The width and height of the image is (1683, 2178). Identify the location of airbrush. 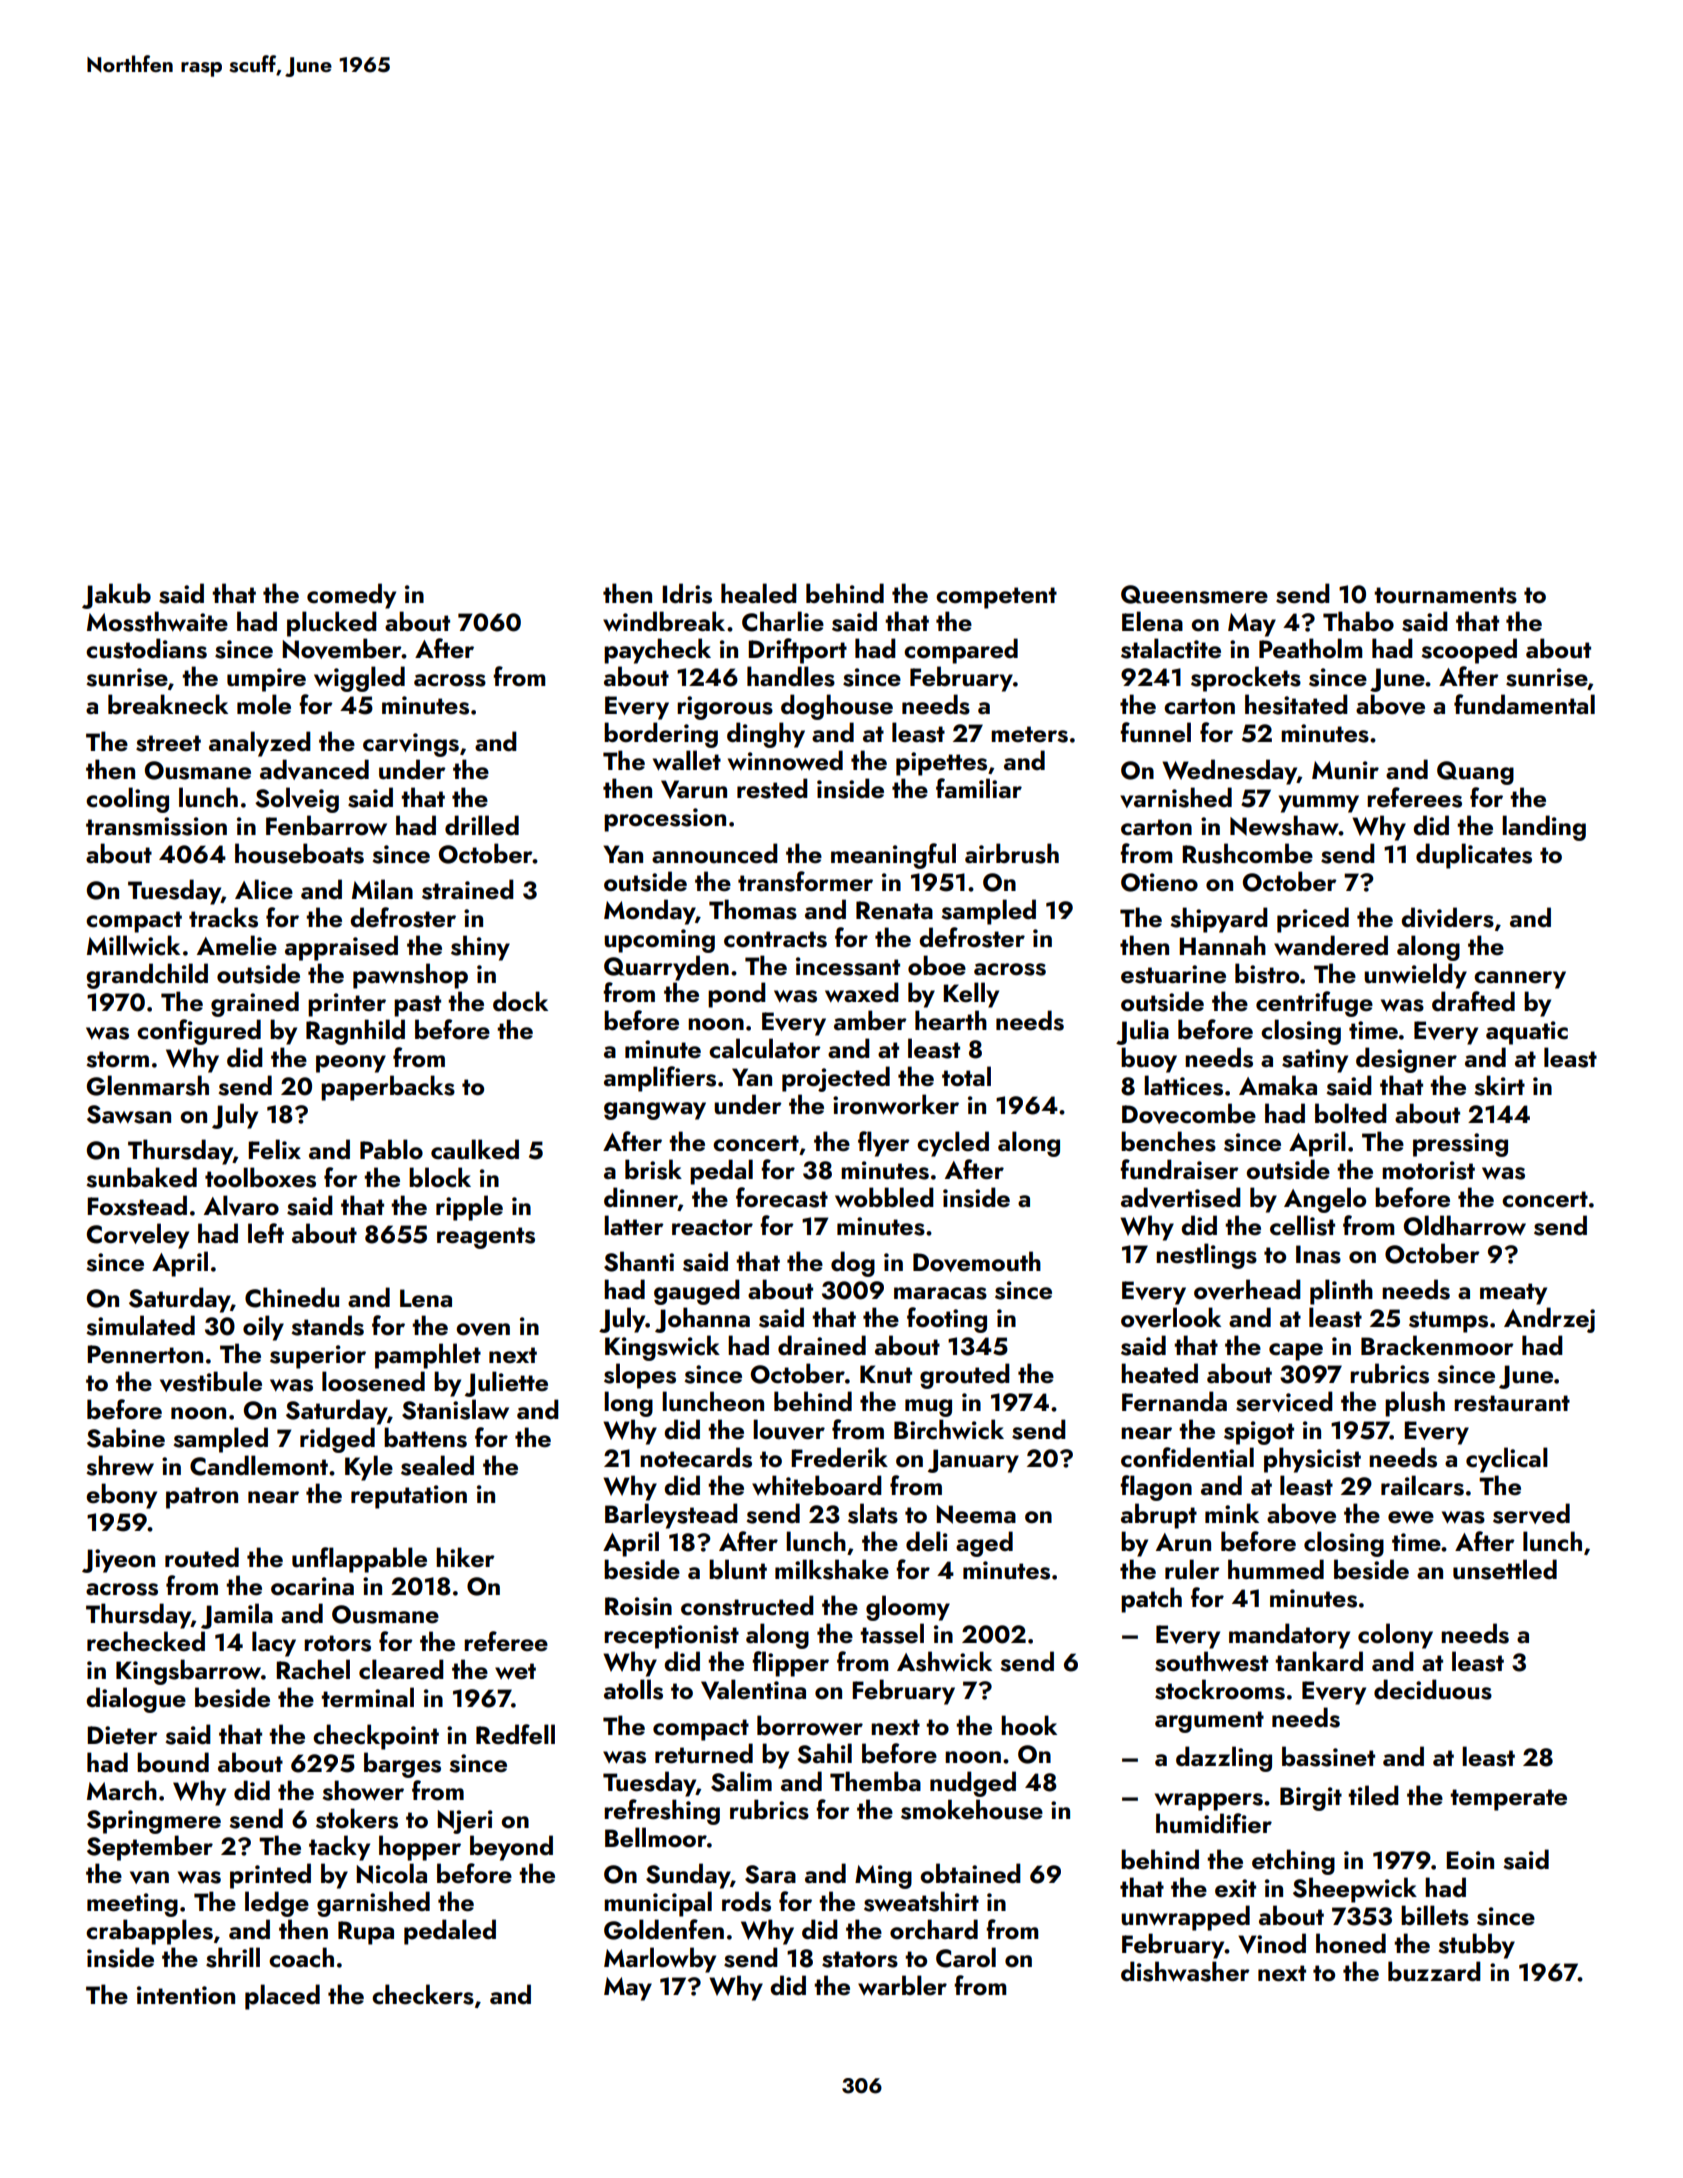
(1012, 853).
